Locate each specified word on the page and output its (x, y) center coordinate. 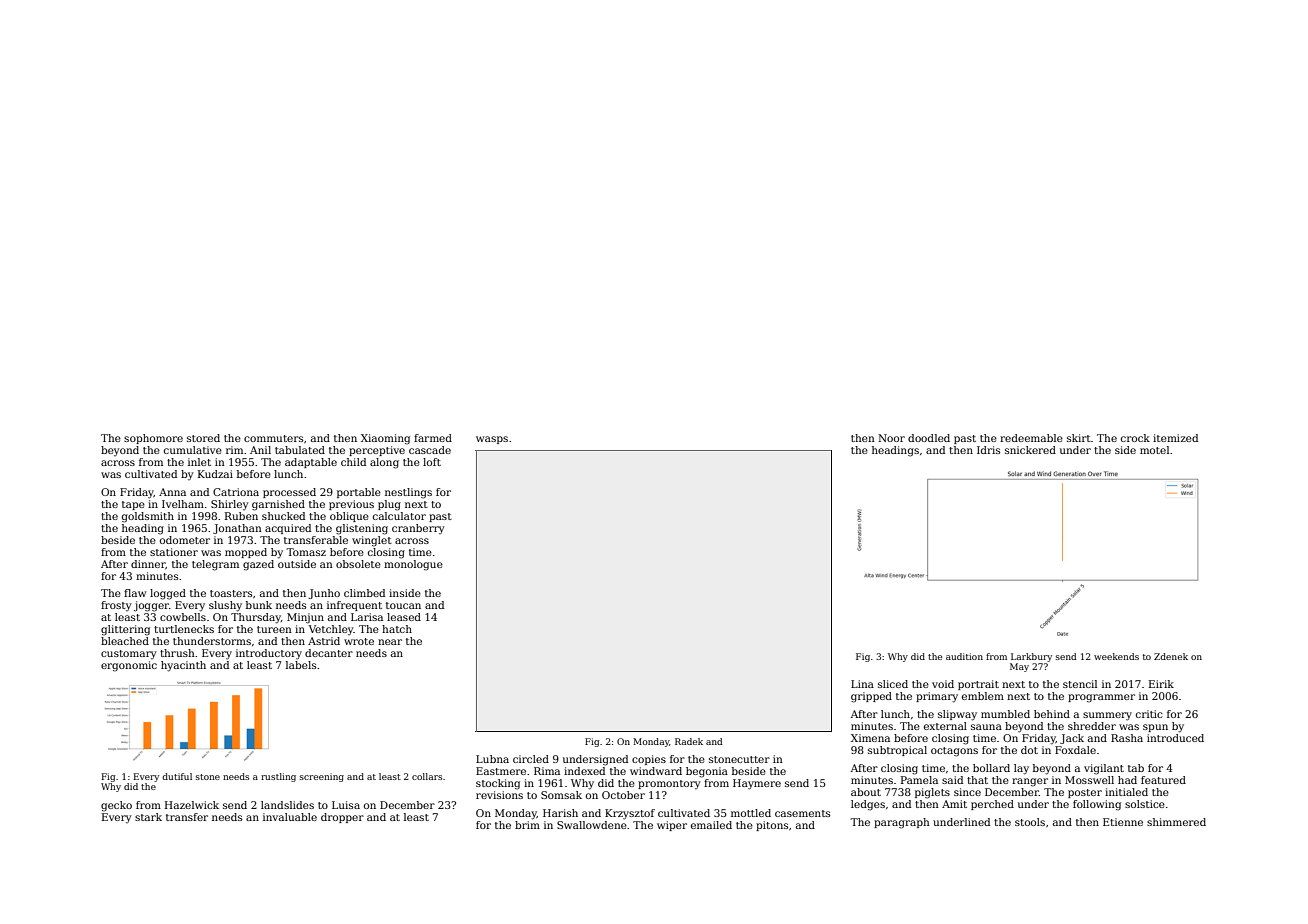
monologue (413, 565)
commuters (273, 438)
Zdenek (1171, 656)
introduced (1175, 738)
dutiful (177, 776)
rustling (278, 777)
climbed (364, 593)
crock (1135, 438)
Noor (891, 438)
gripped (871, 697)
